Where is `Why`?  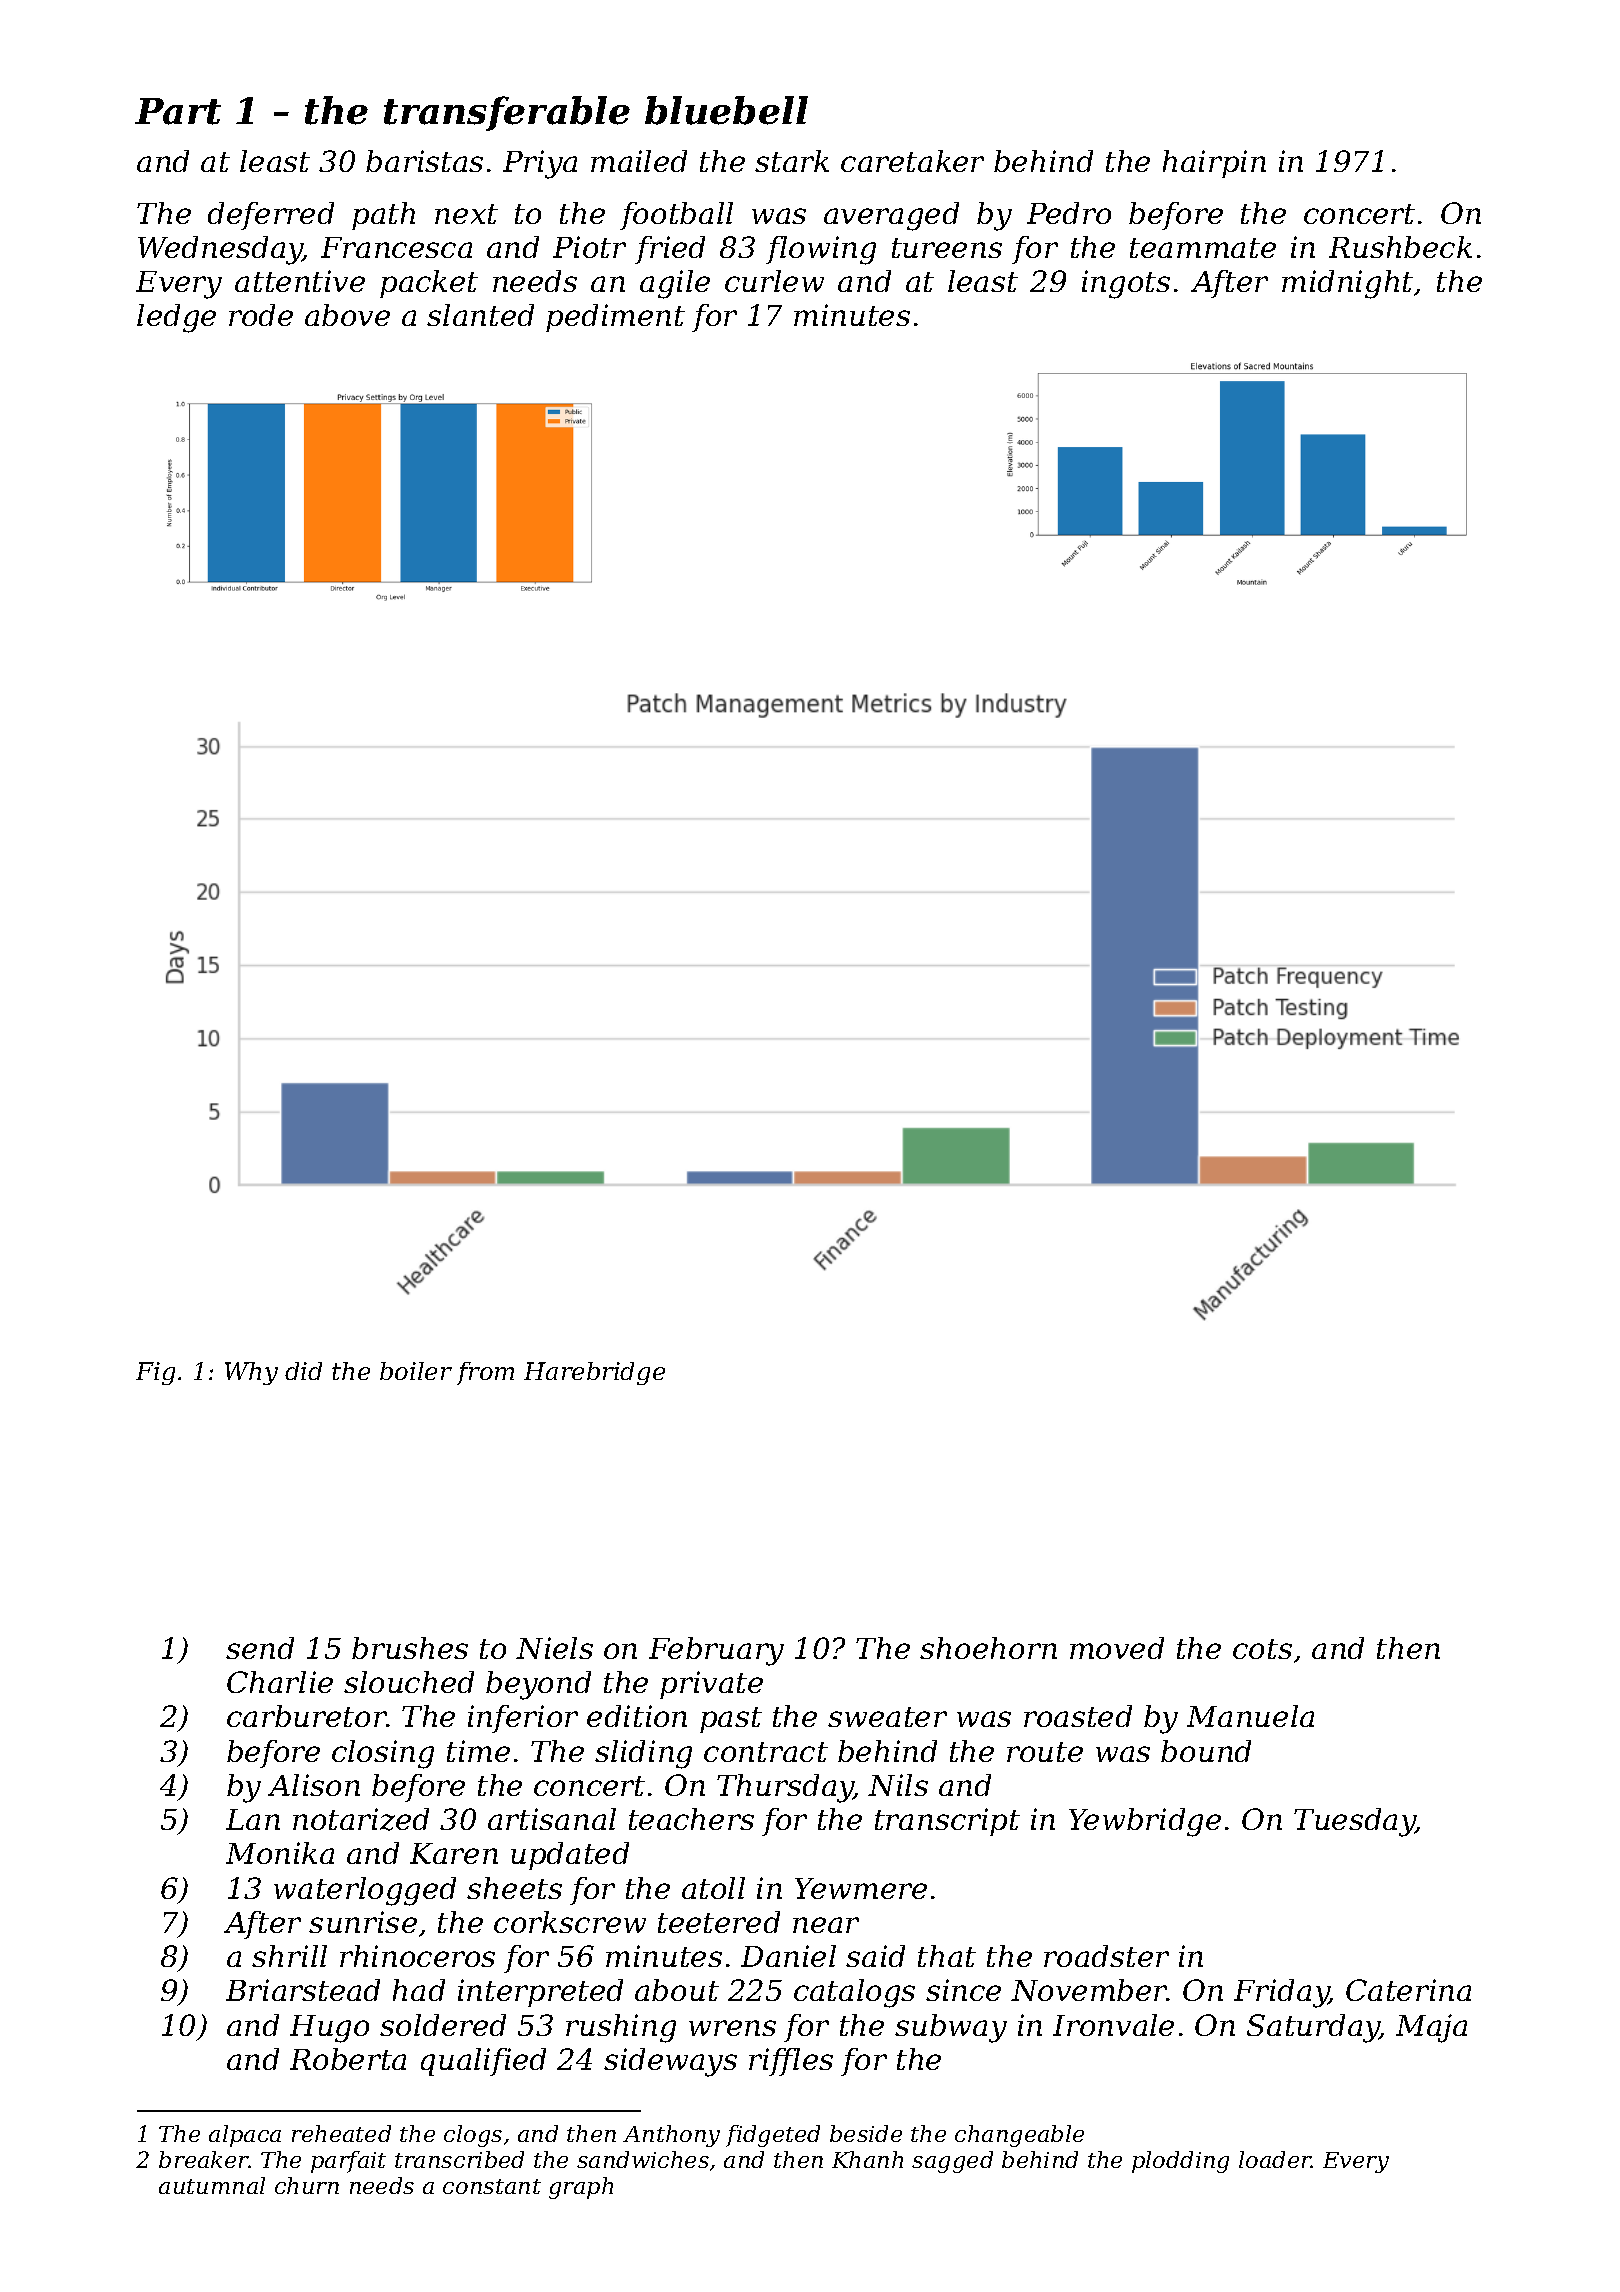
Why is located at coordinates (251, 1373).
